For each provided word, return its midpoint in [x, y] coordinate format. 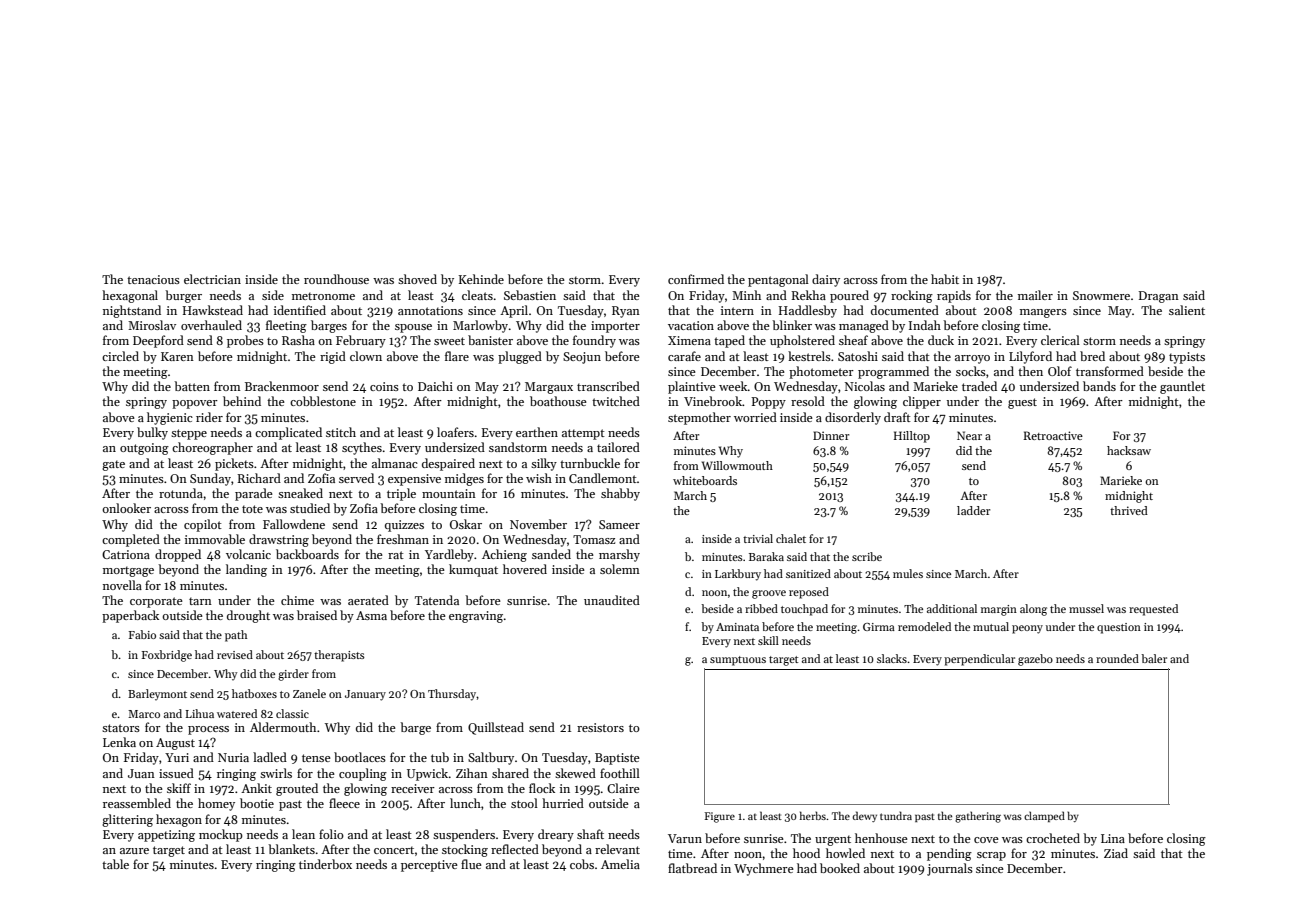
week [733, 386]
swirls [276, 773]
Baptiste [617, 759]
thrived [1129, 510]
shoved [417, 279]
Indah [925, 325]
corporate [156, 602]
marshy [619, 555]
